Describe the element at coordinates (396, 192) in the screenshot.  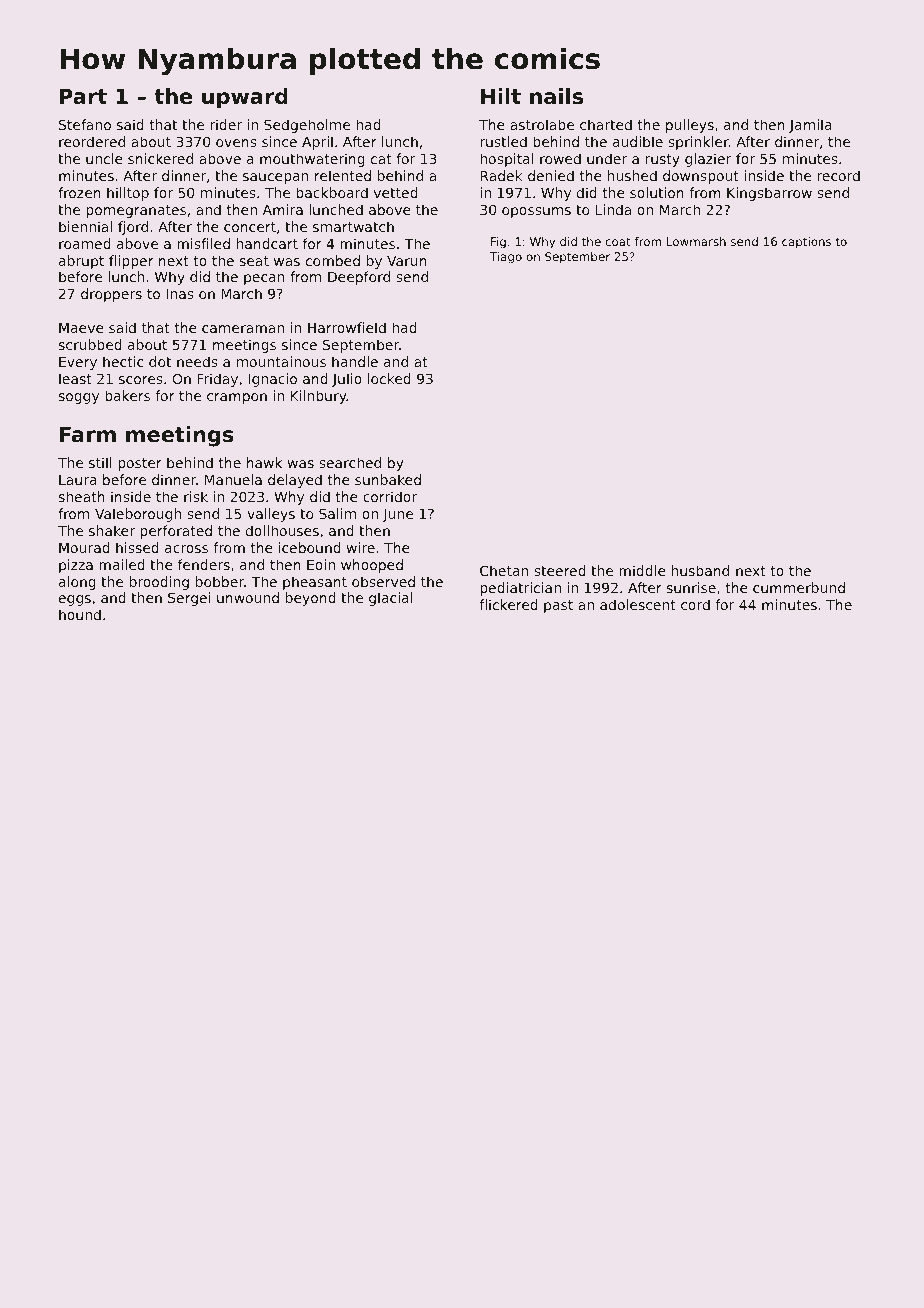
I see `vetted` at that location.
